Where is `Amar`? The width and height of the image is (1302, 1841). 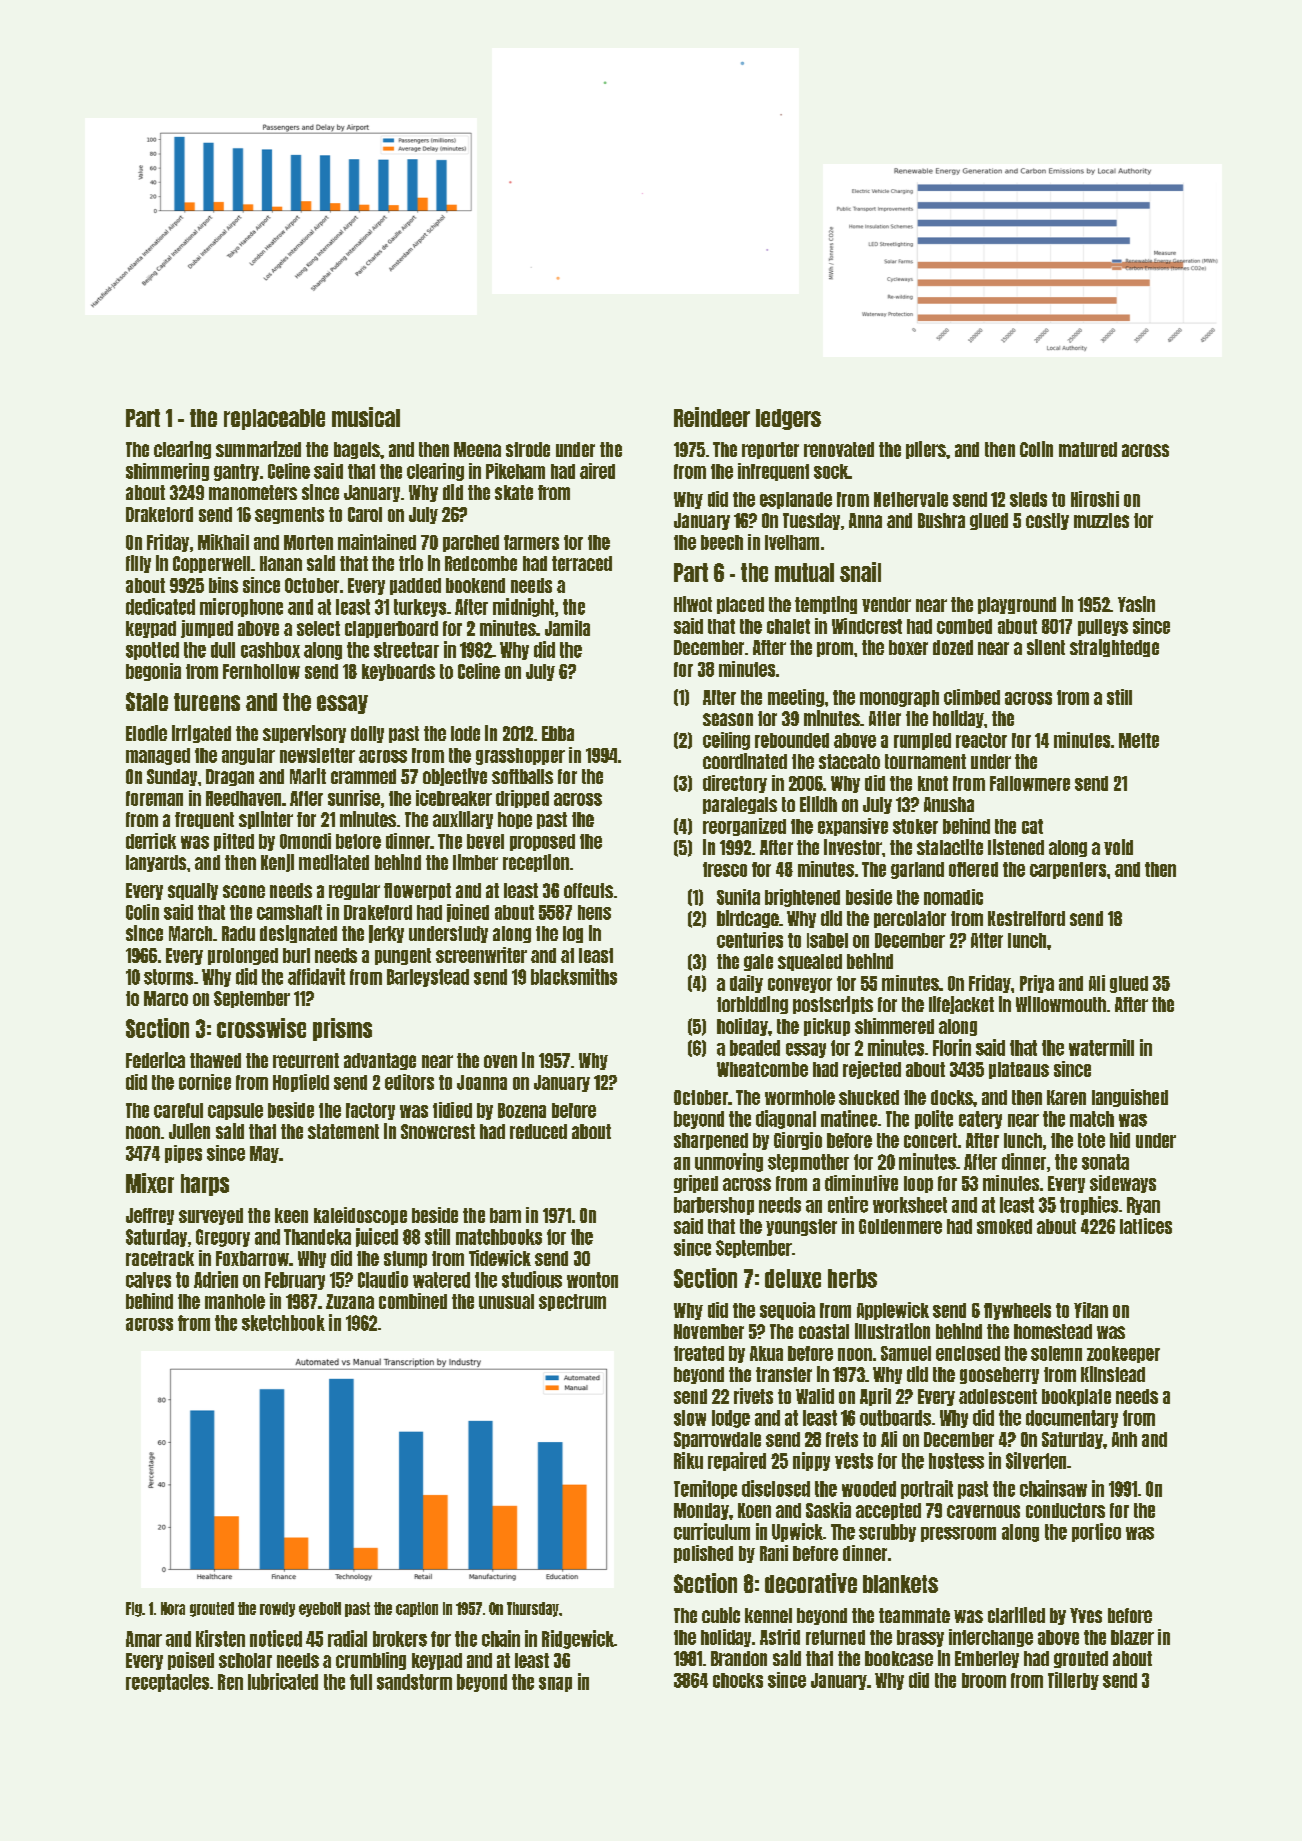 Amar is located at coordinates (144, 1639).
